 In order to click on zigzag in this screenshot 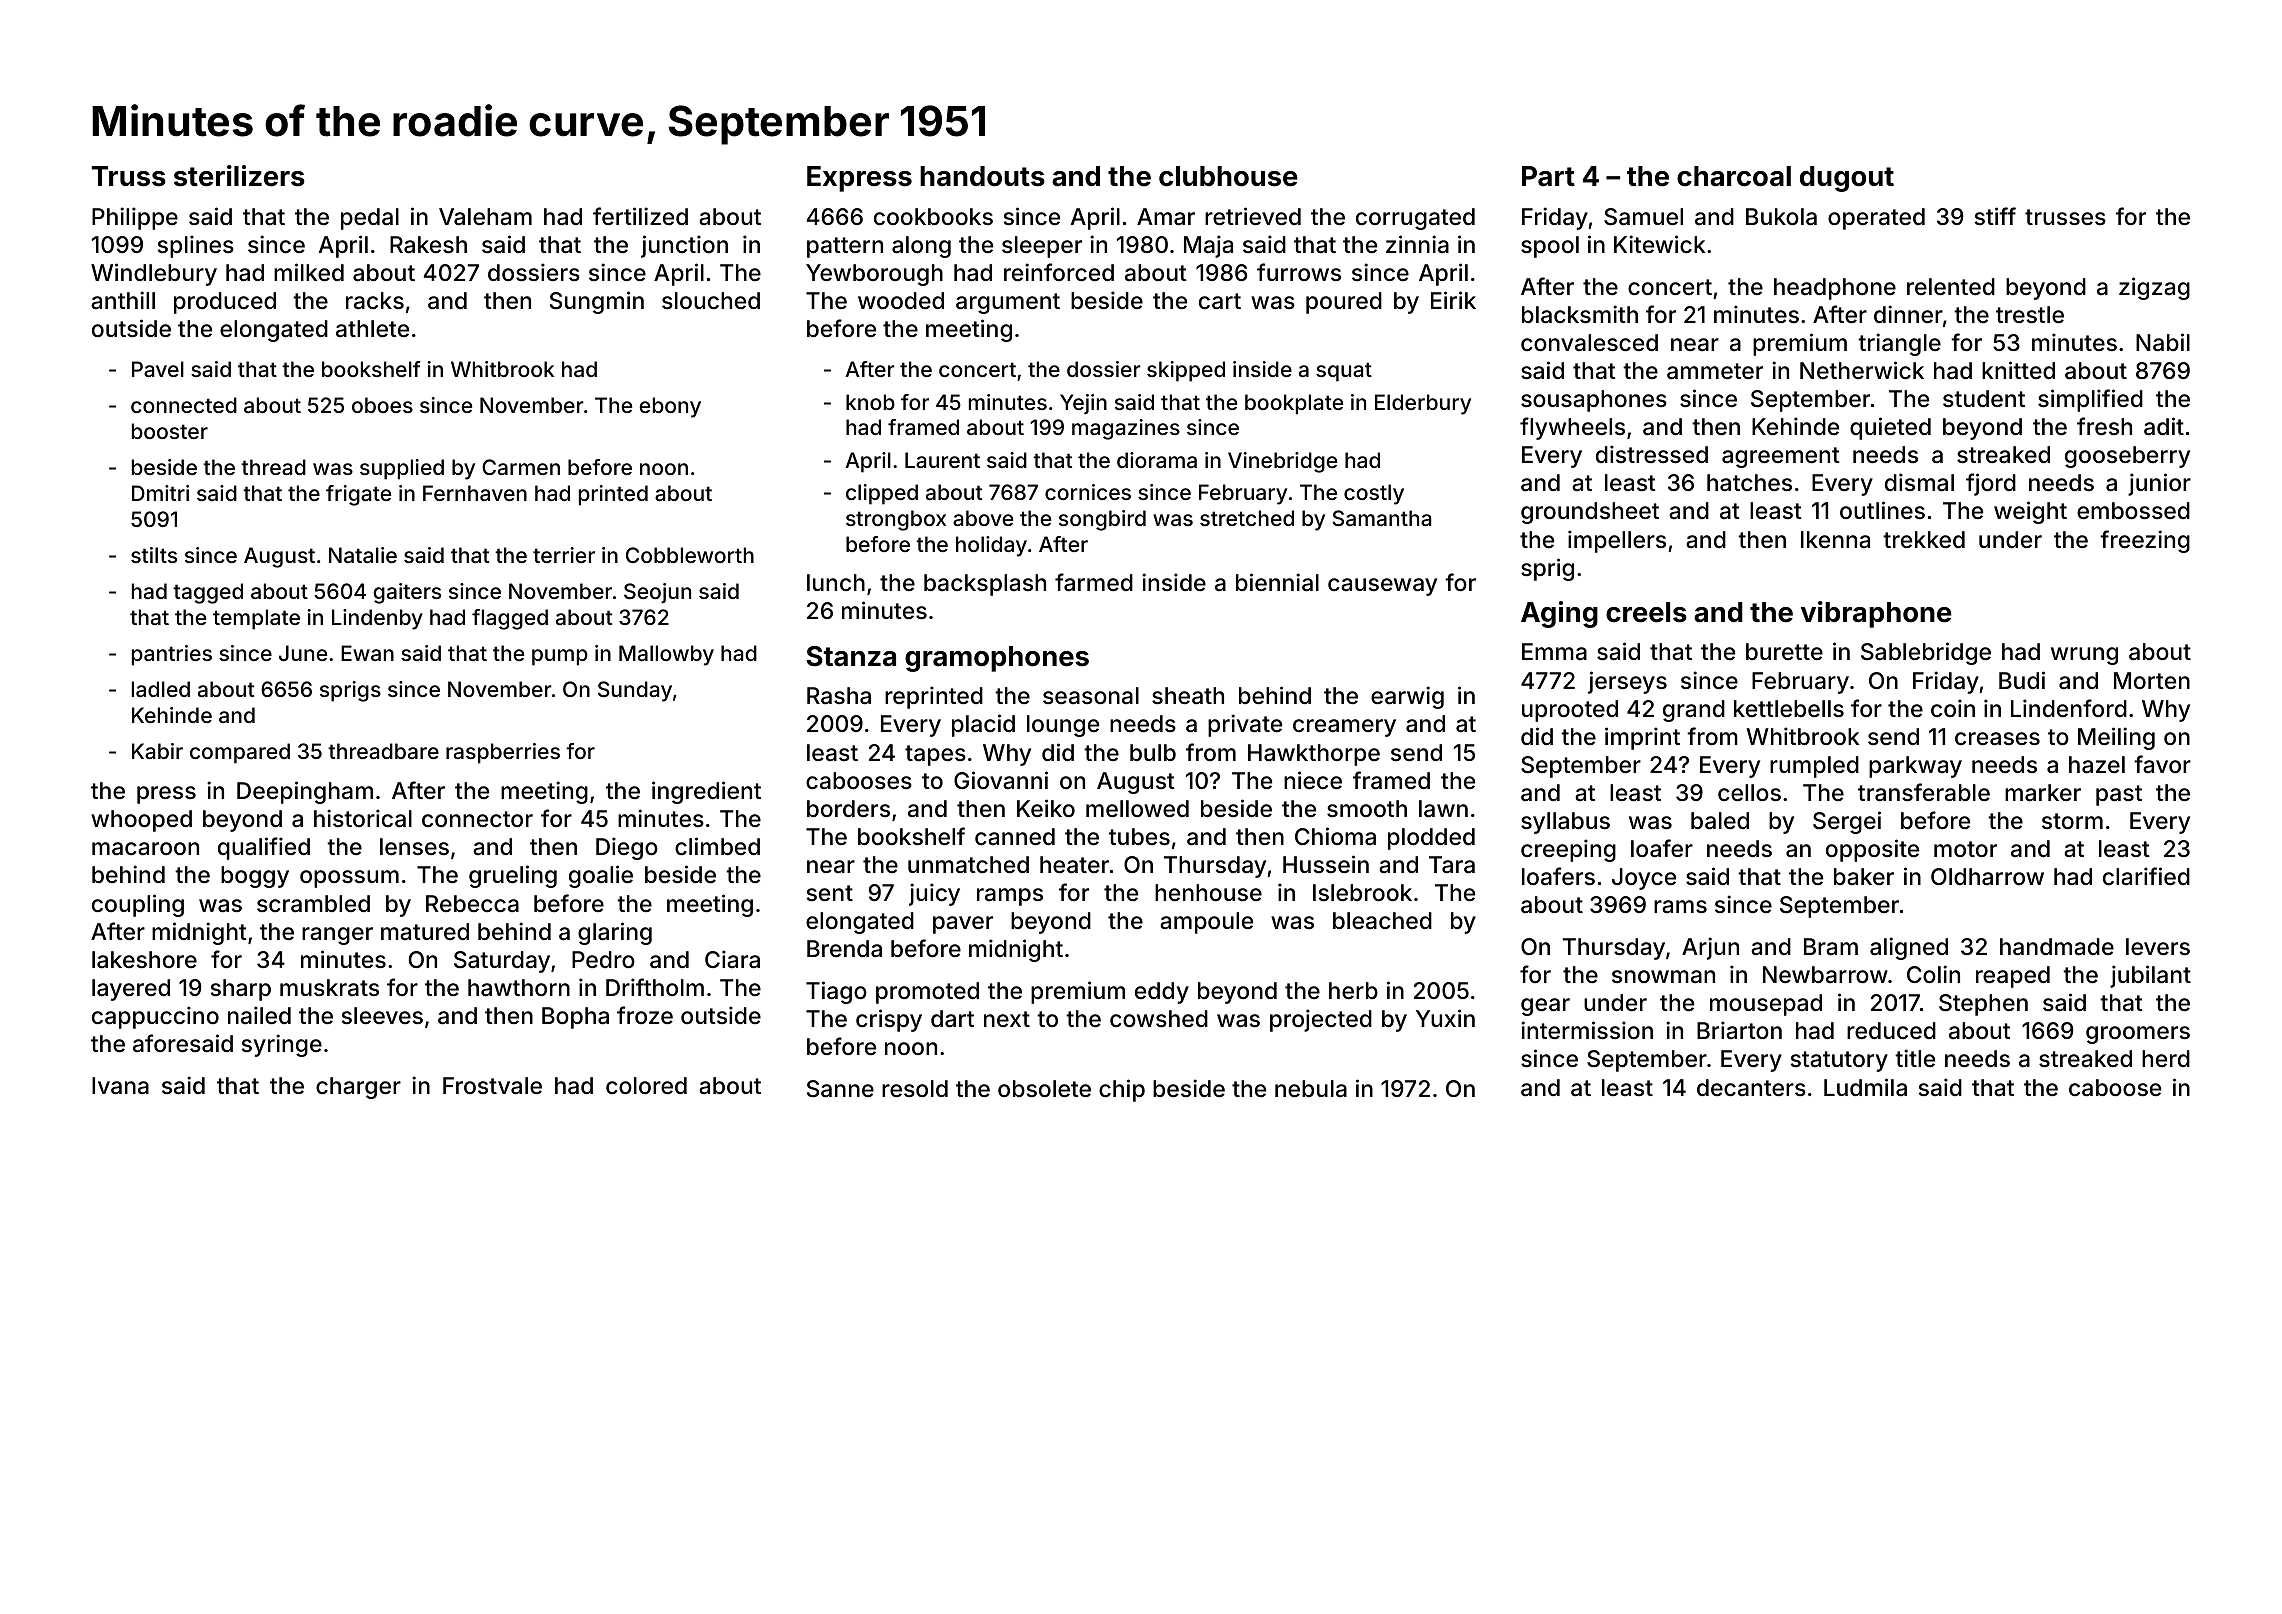, I will do `click(2154, 288)`.
